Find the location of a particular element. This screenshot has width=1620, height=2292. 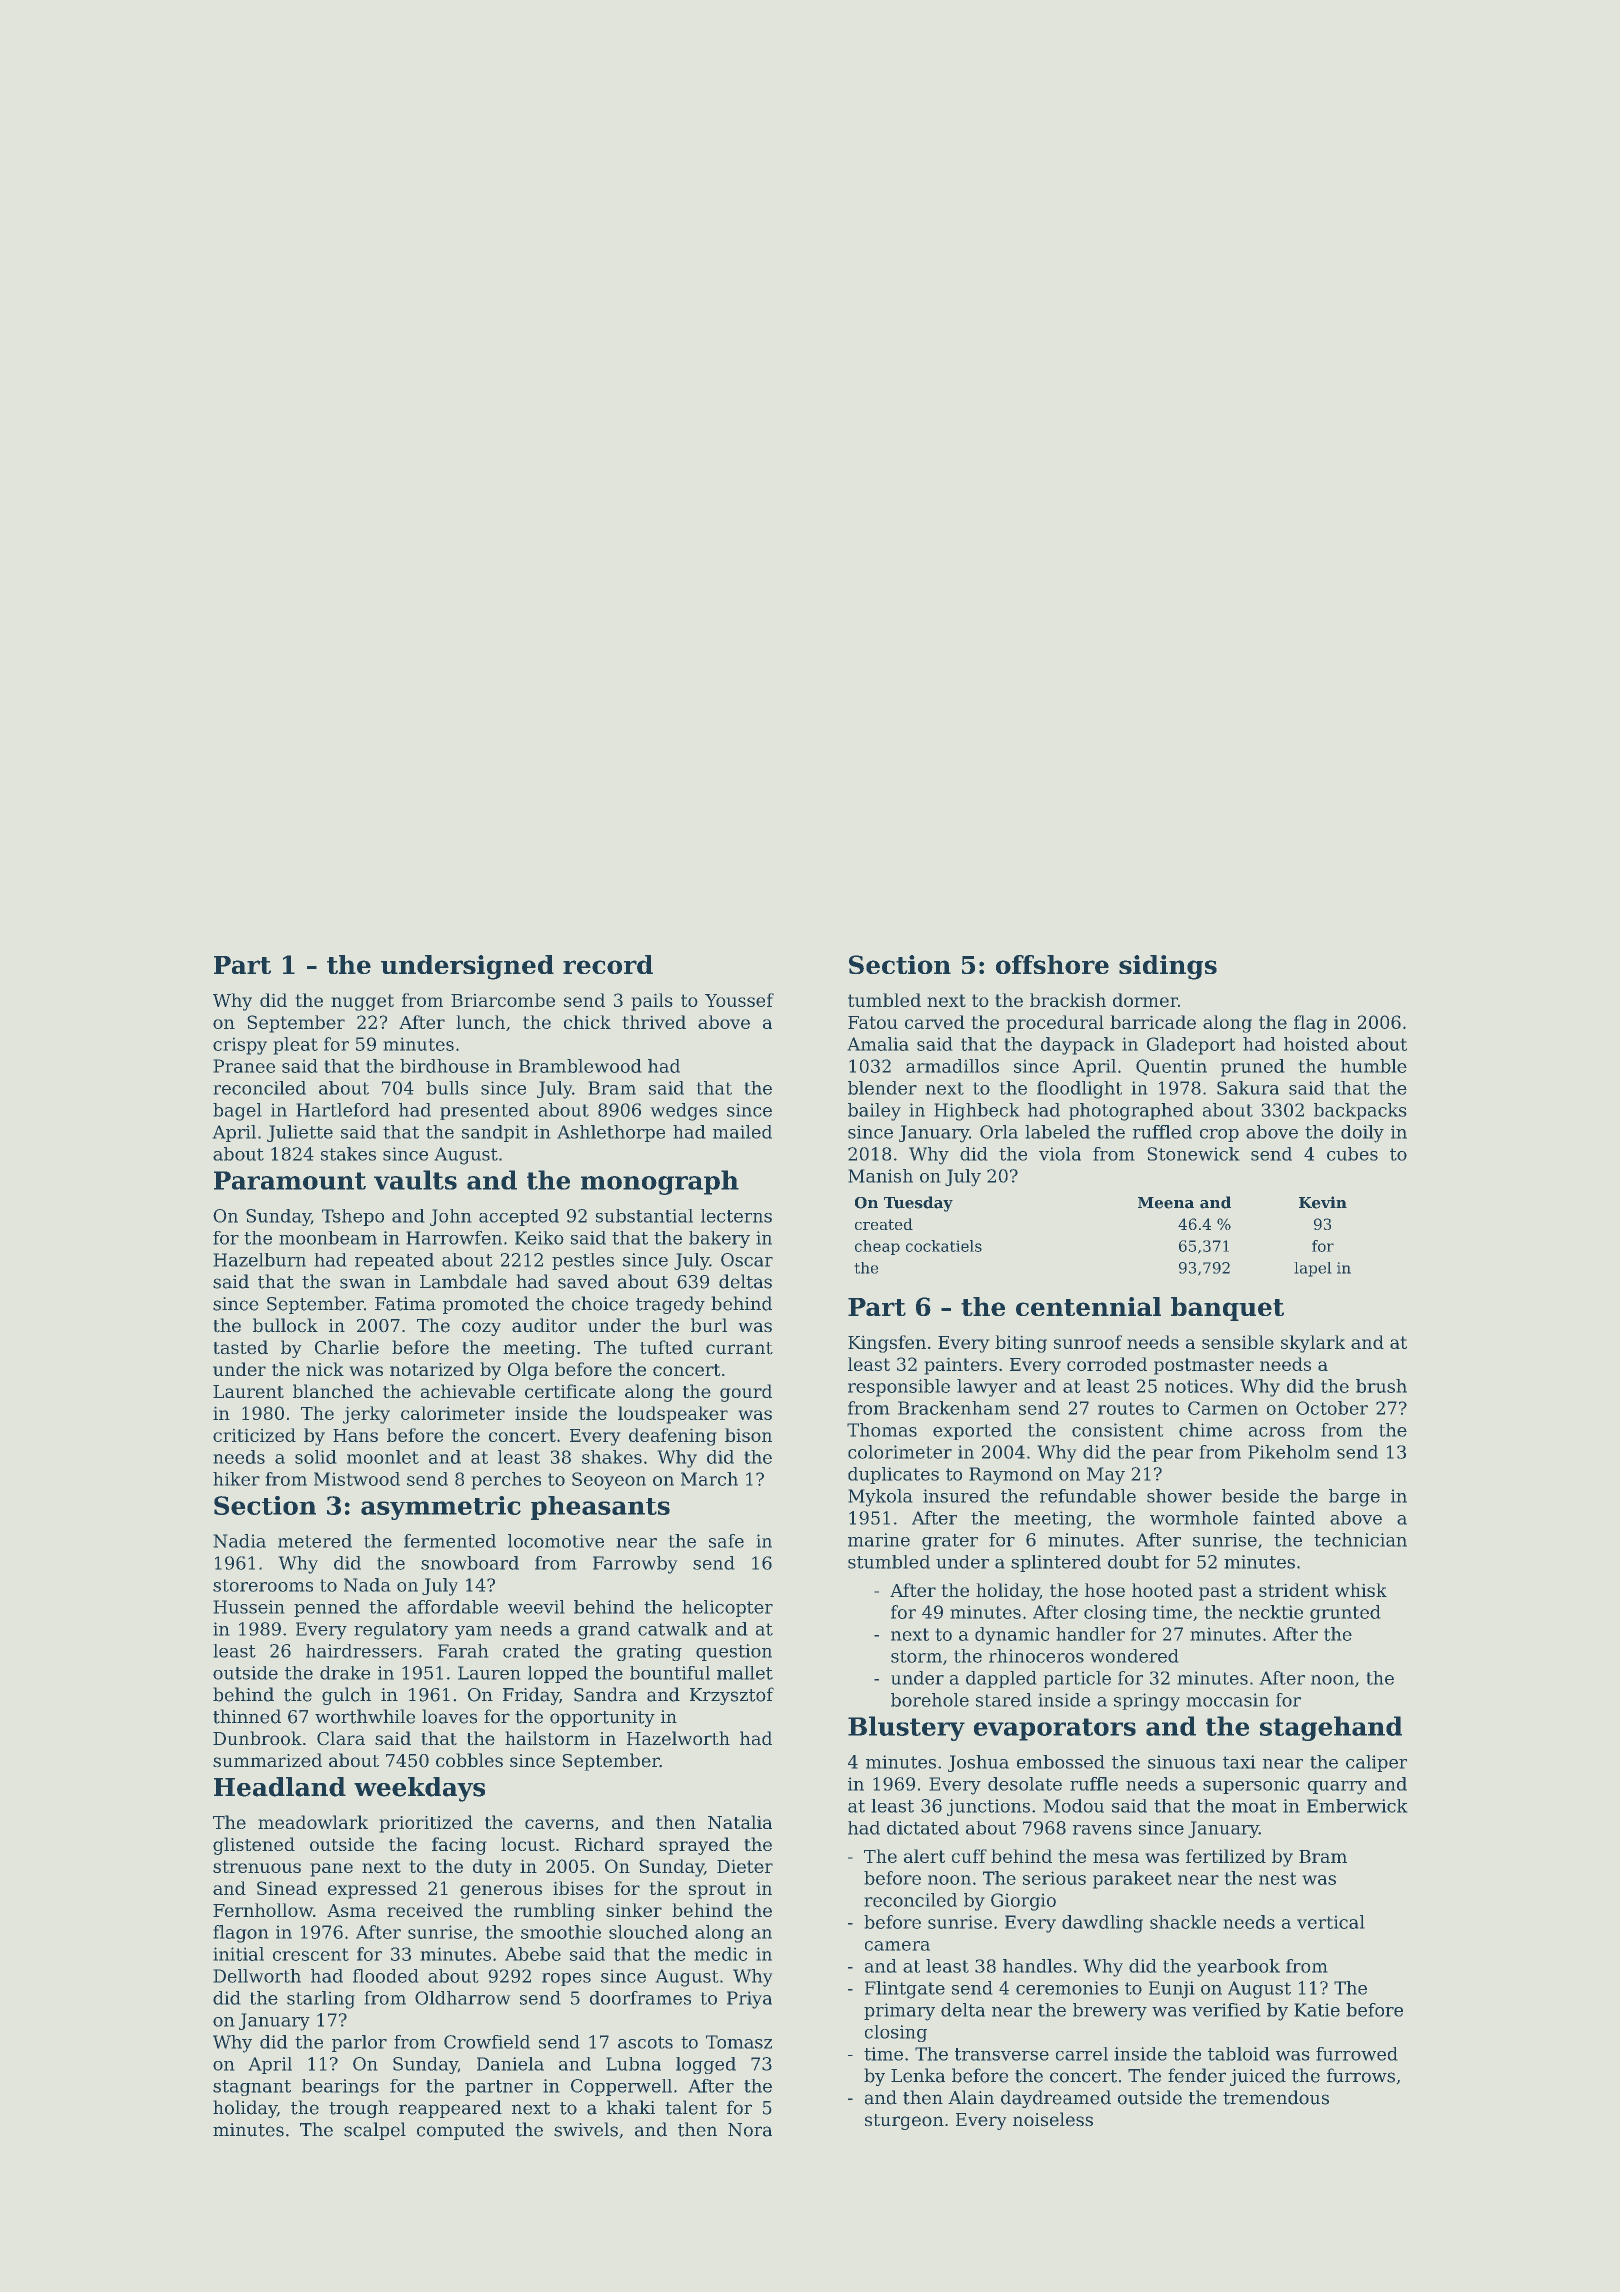

computed is located at coordinates (461, 2131).
